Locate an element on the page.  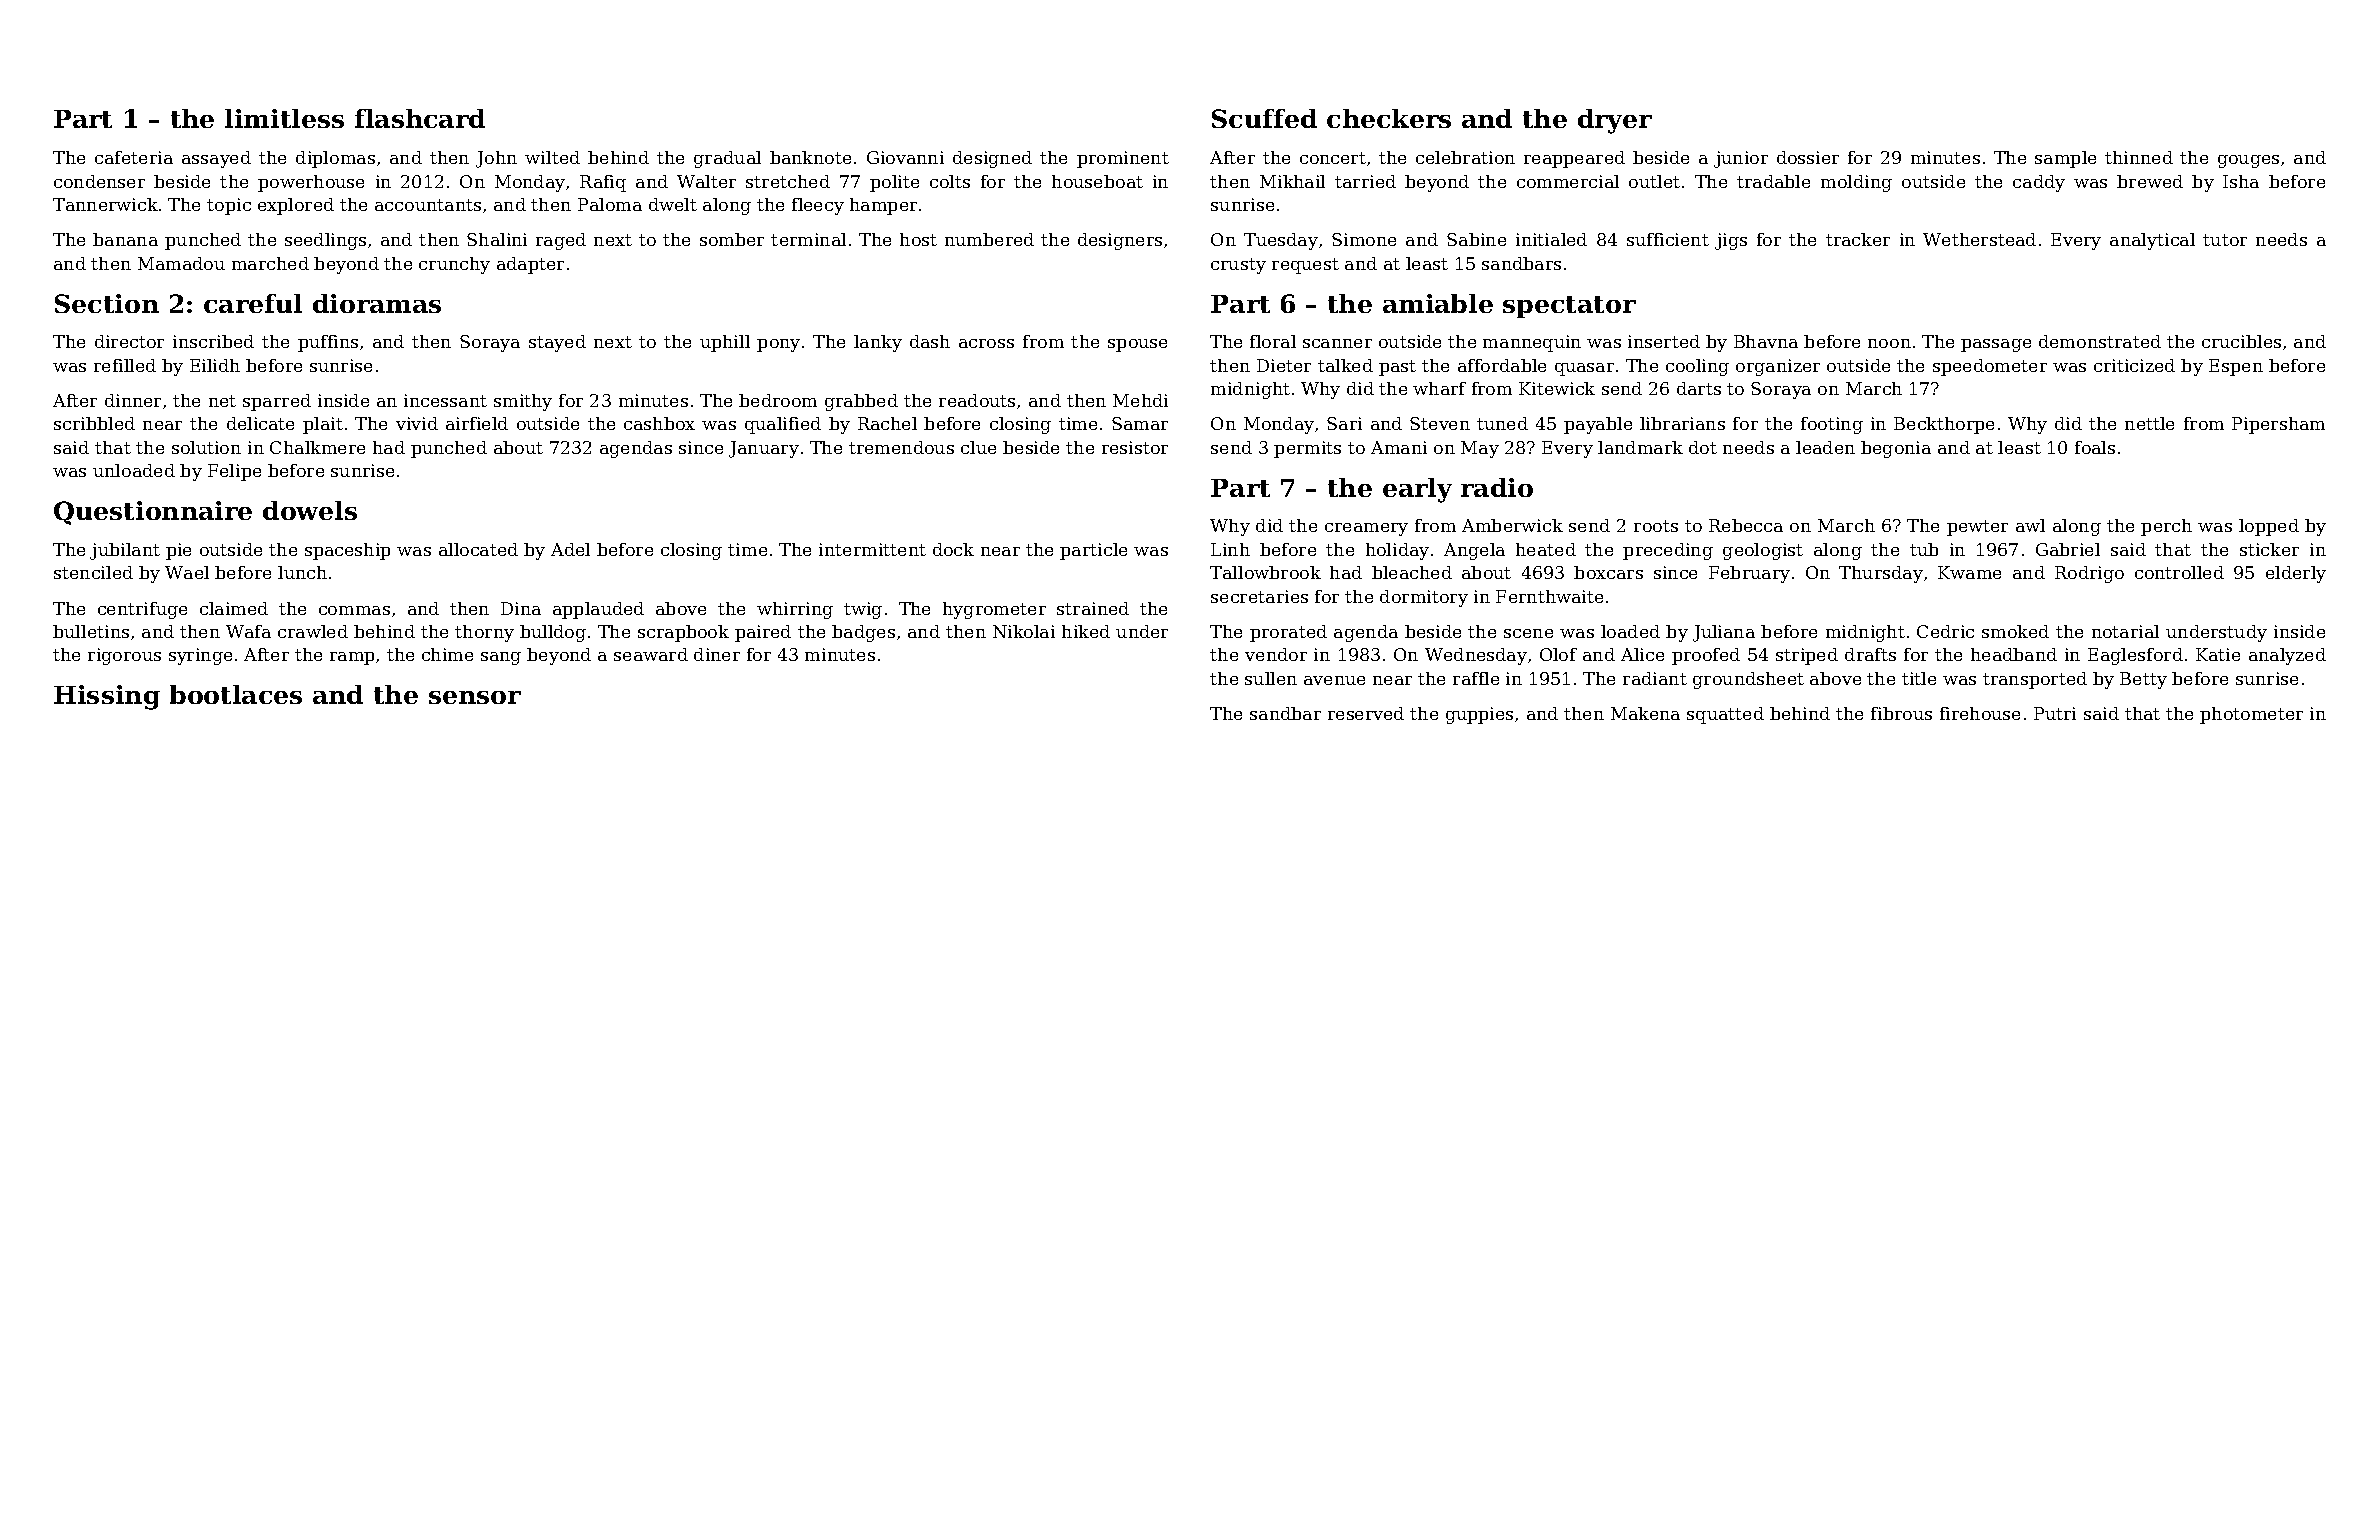
uphill is located at coordinates (725, 343).
